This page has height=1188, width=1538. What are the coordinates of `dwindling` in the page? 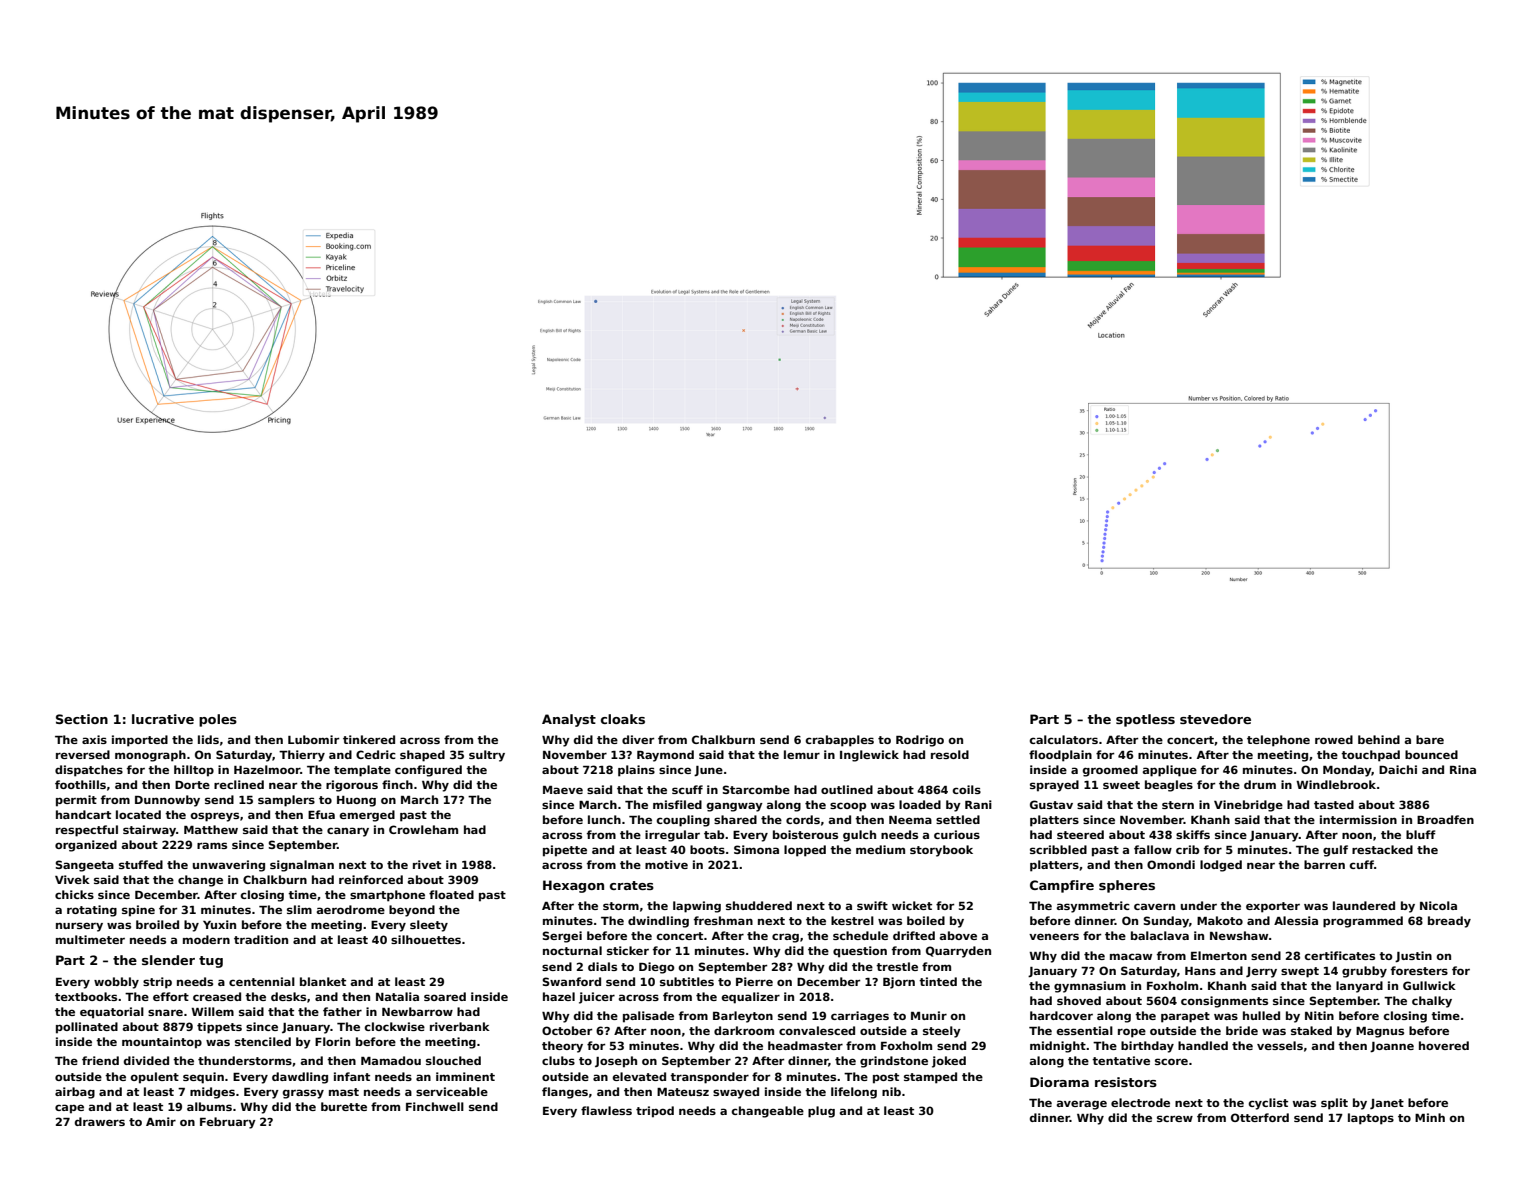 It's located at (658, 922).
